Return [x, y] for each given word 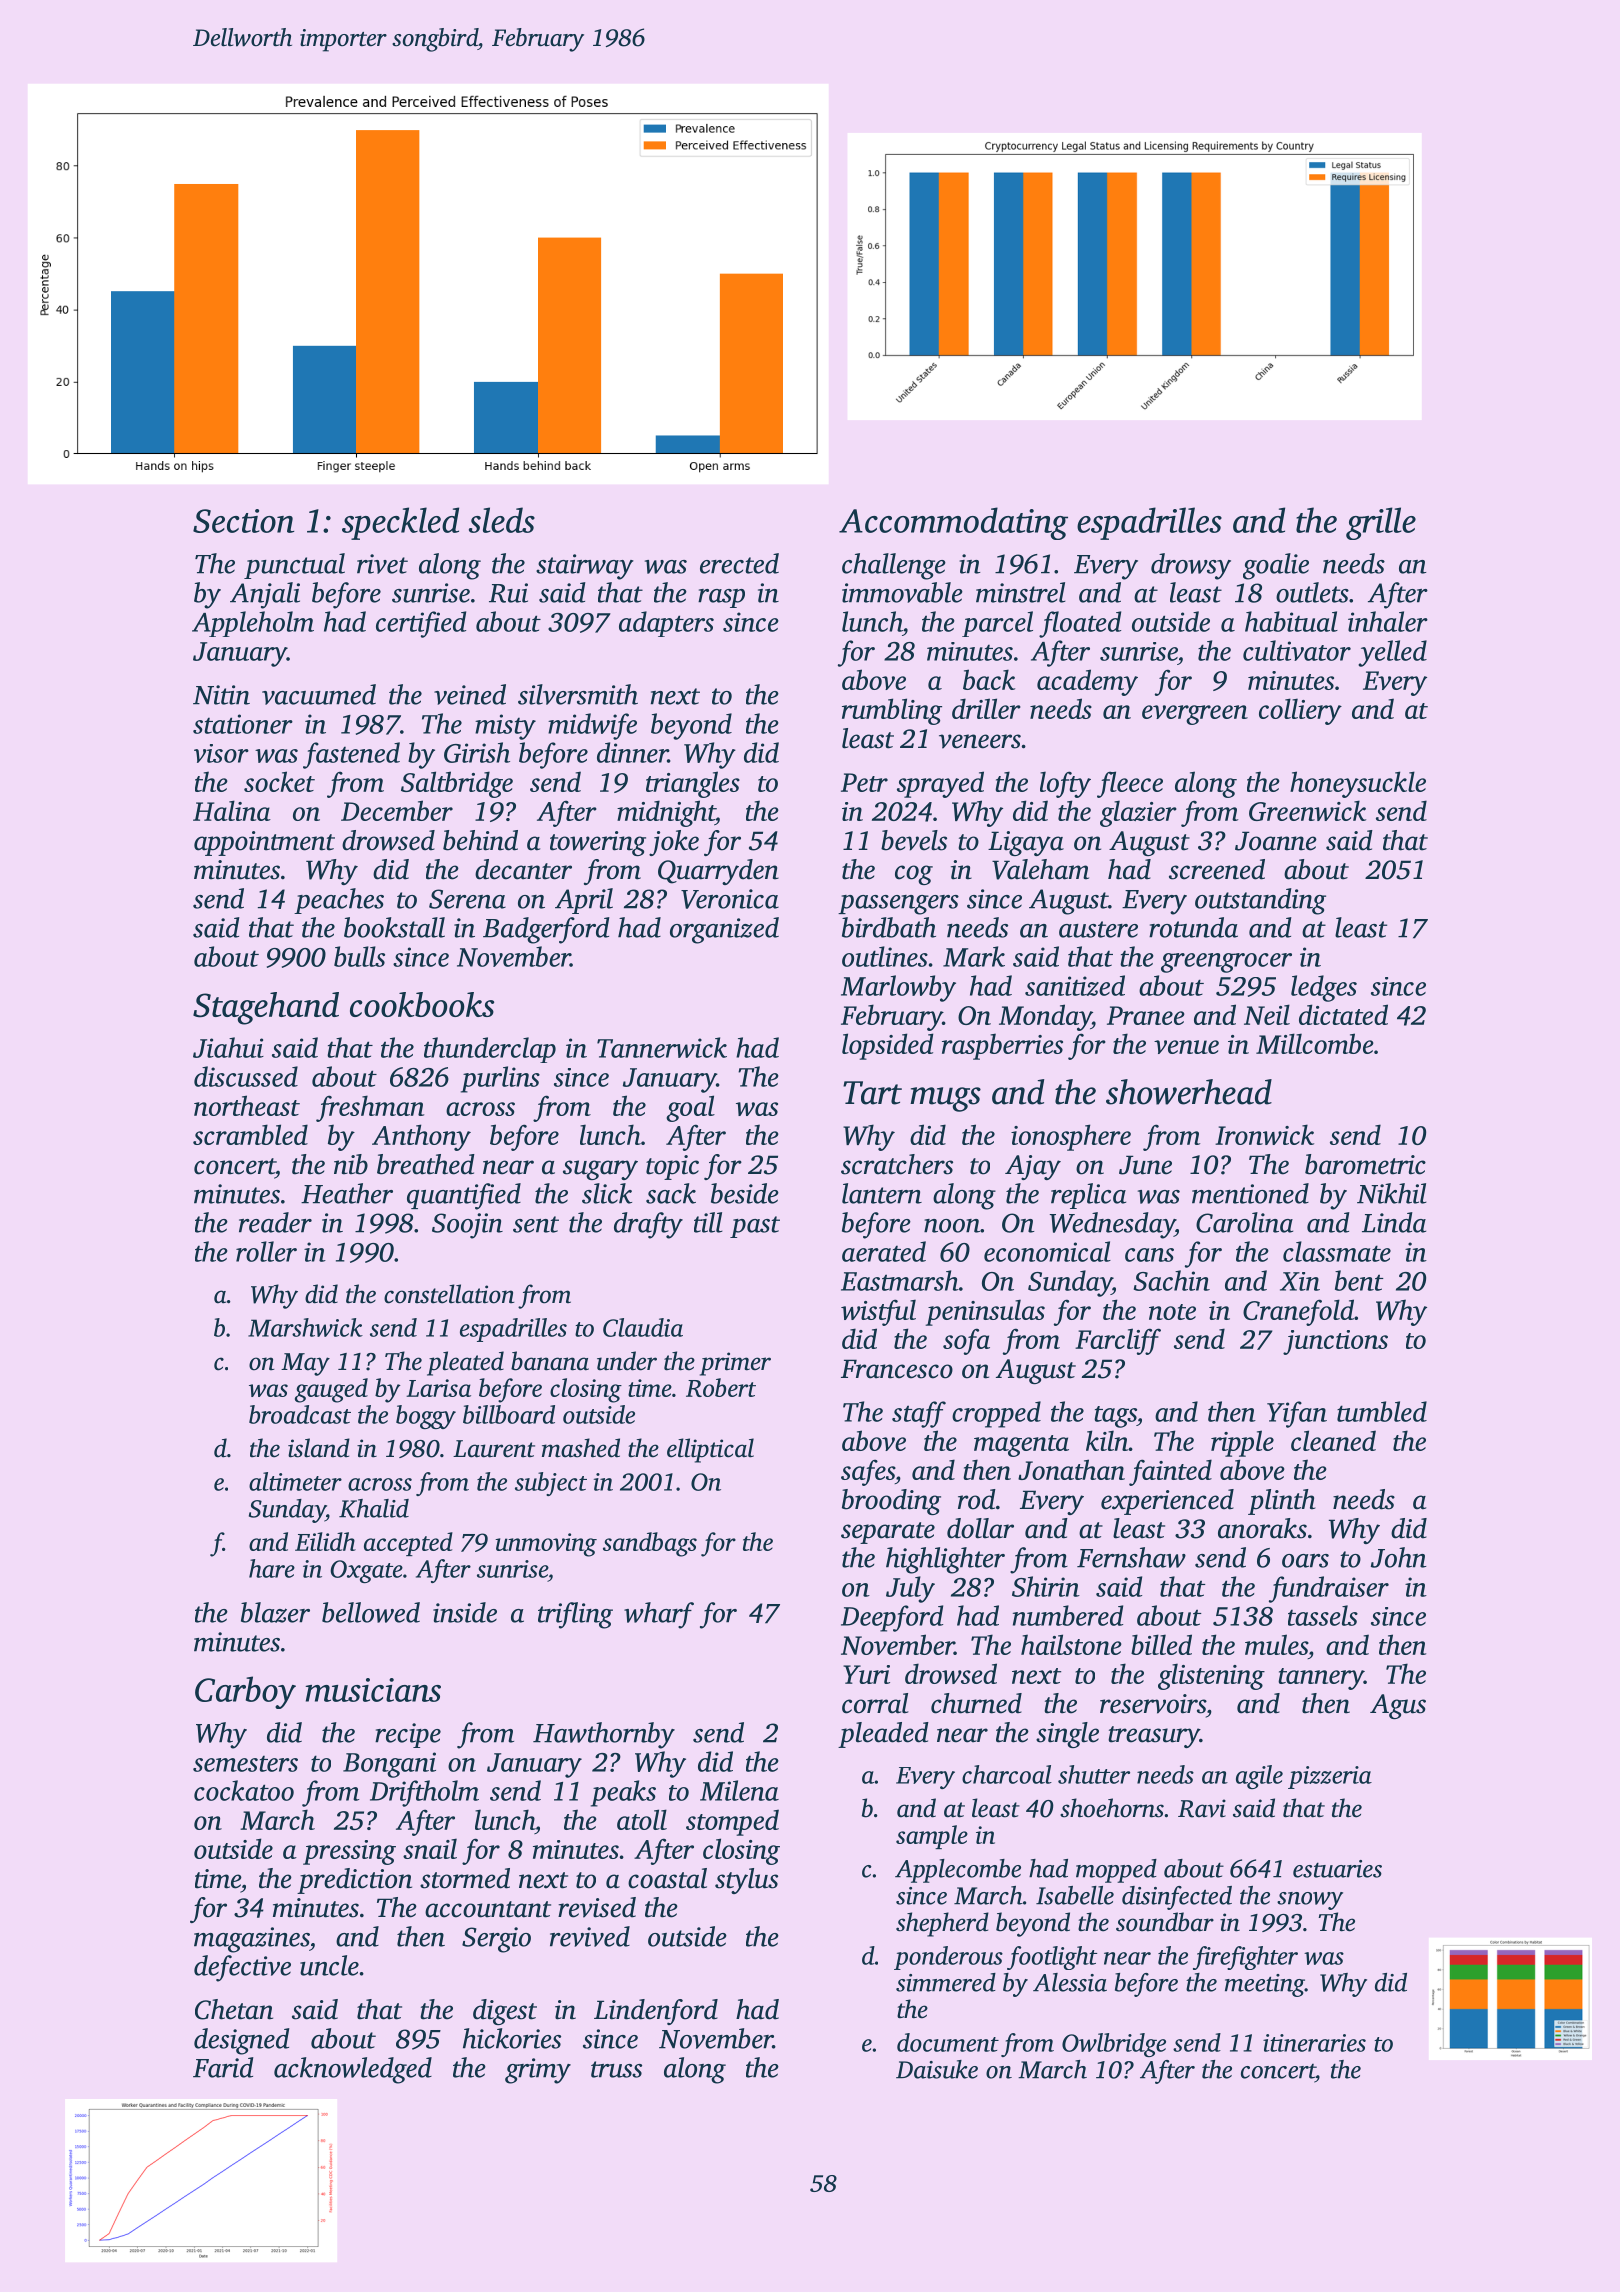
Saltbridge [457, 784]
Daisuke [937, 2069]
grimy [538, 2071]
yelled [1392, 653]
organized [724, 930]
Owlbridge [1114, 2045]
